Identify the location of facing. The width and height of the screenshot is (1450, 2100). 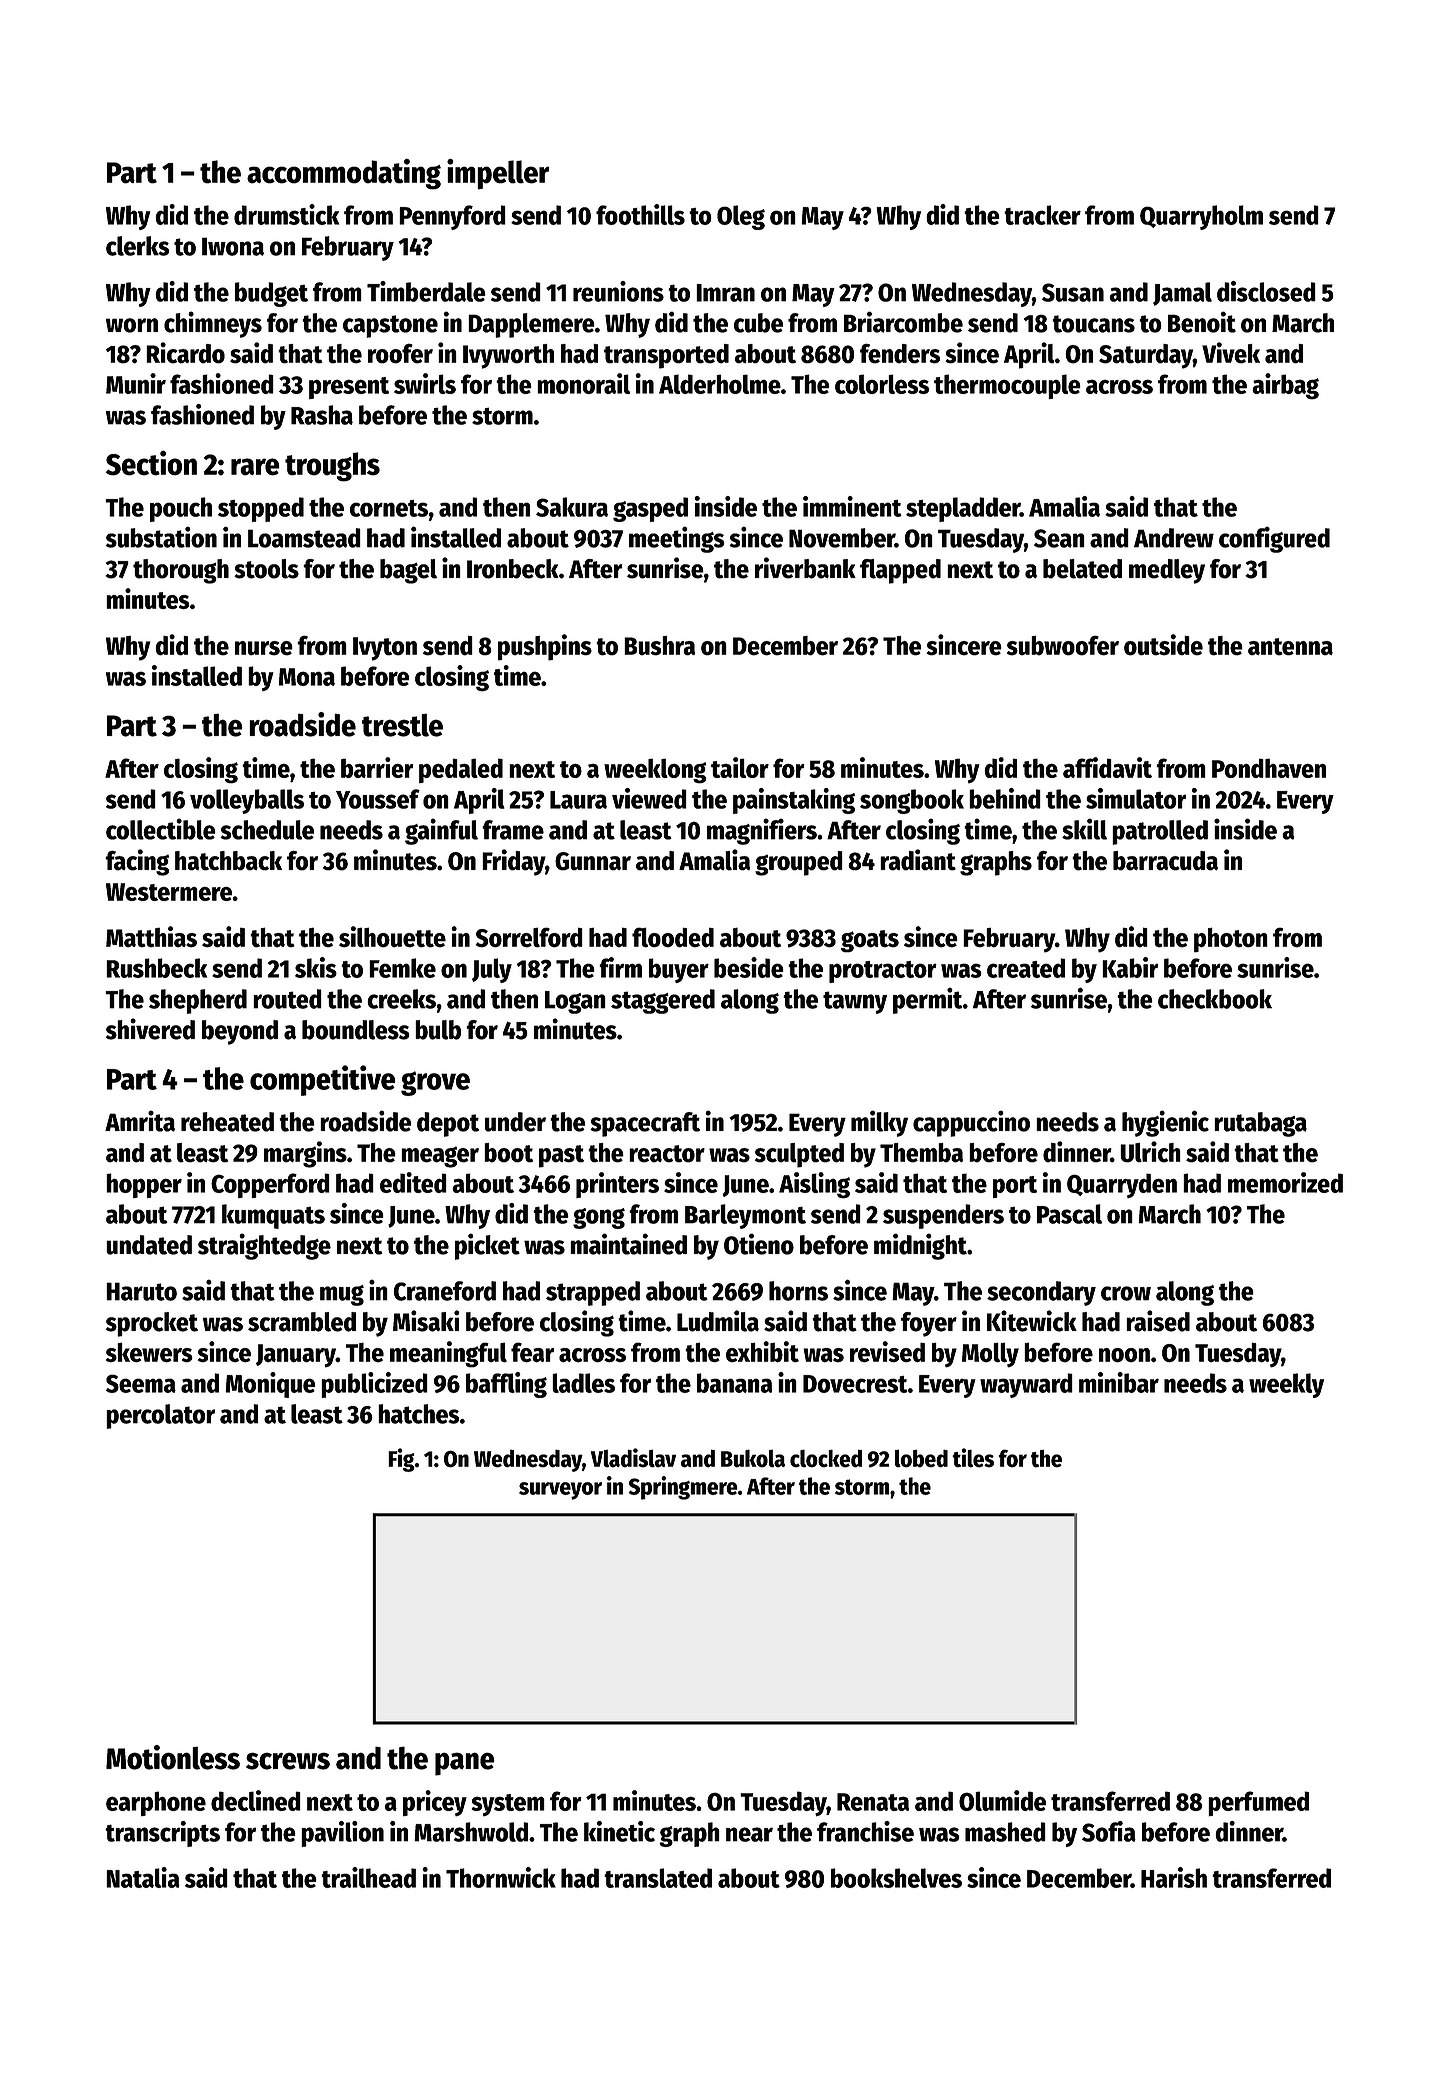
(137, 862).
